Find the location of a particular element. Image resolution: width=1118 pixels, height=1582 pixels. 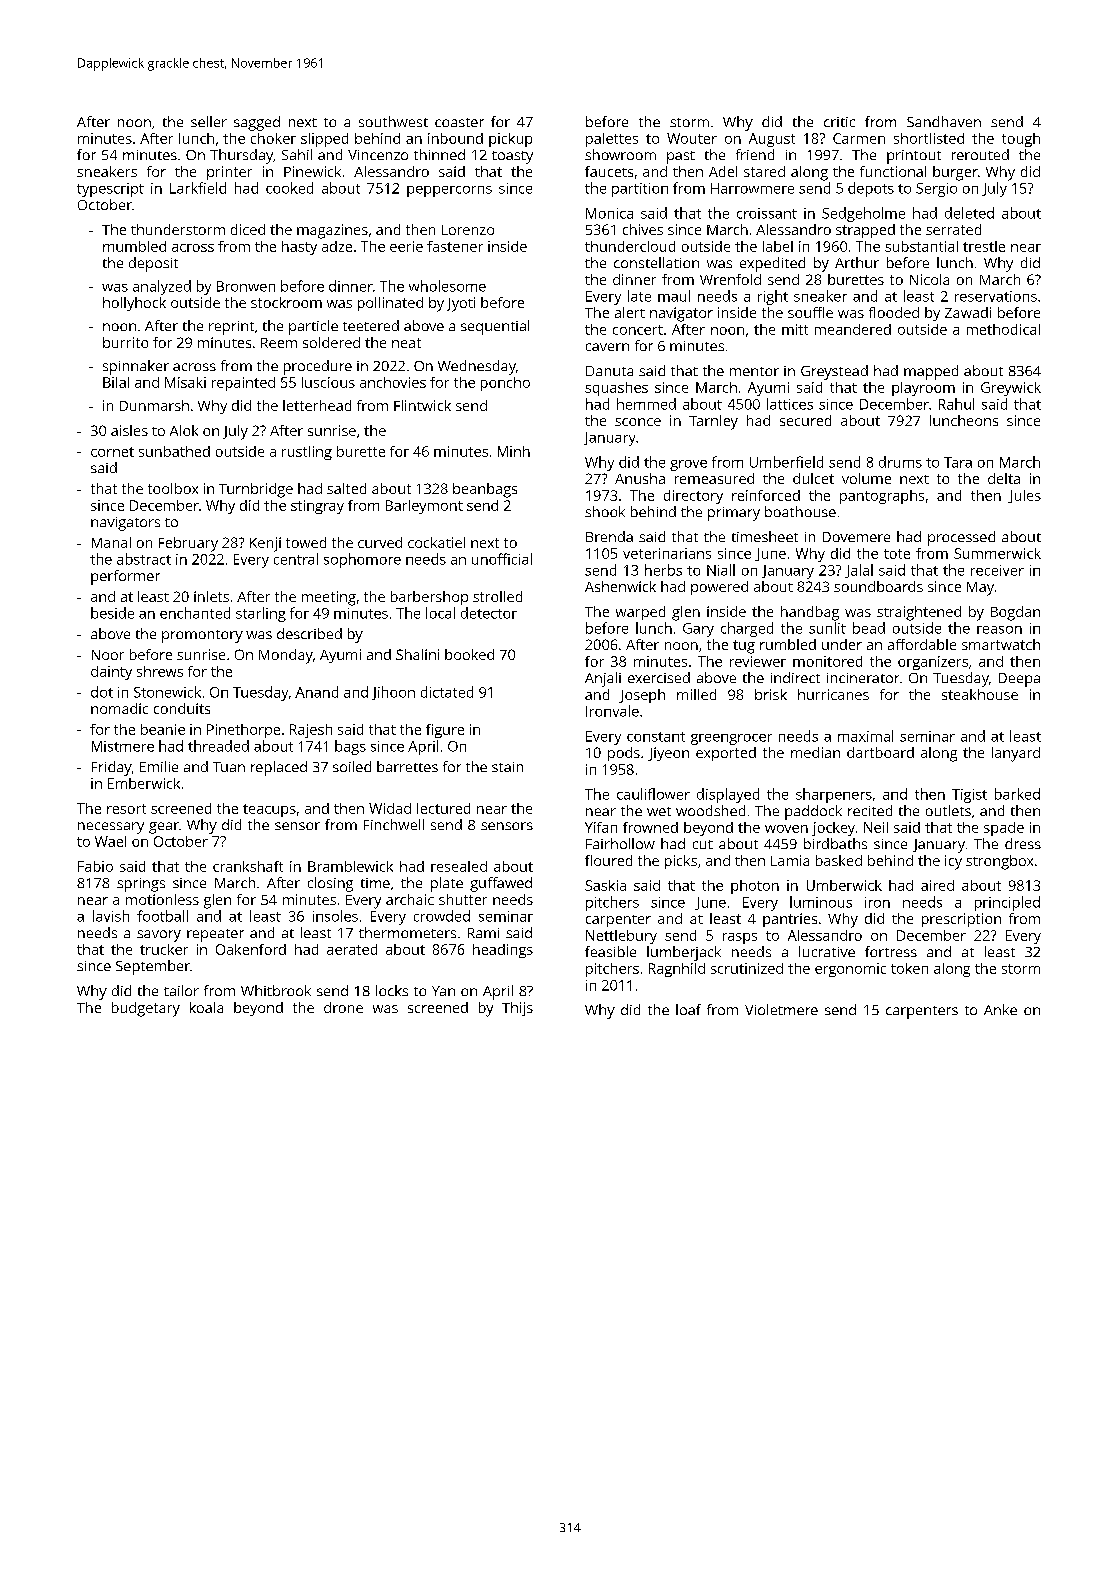

September is located at coordinates (153, 967).
